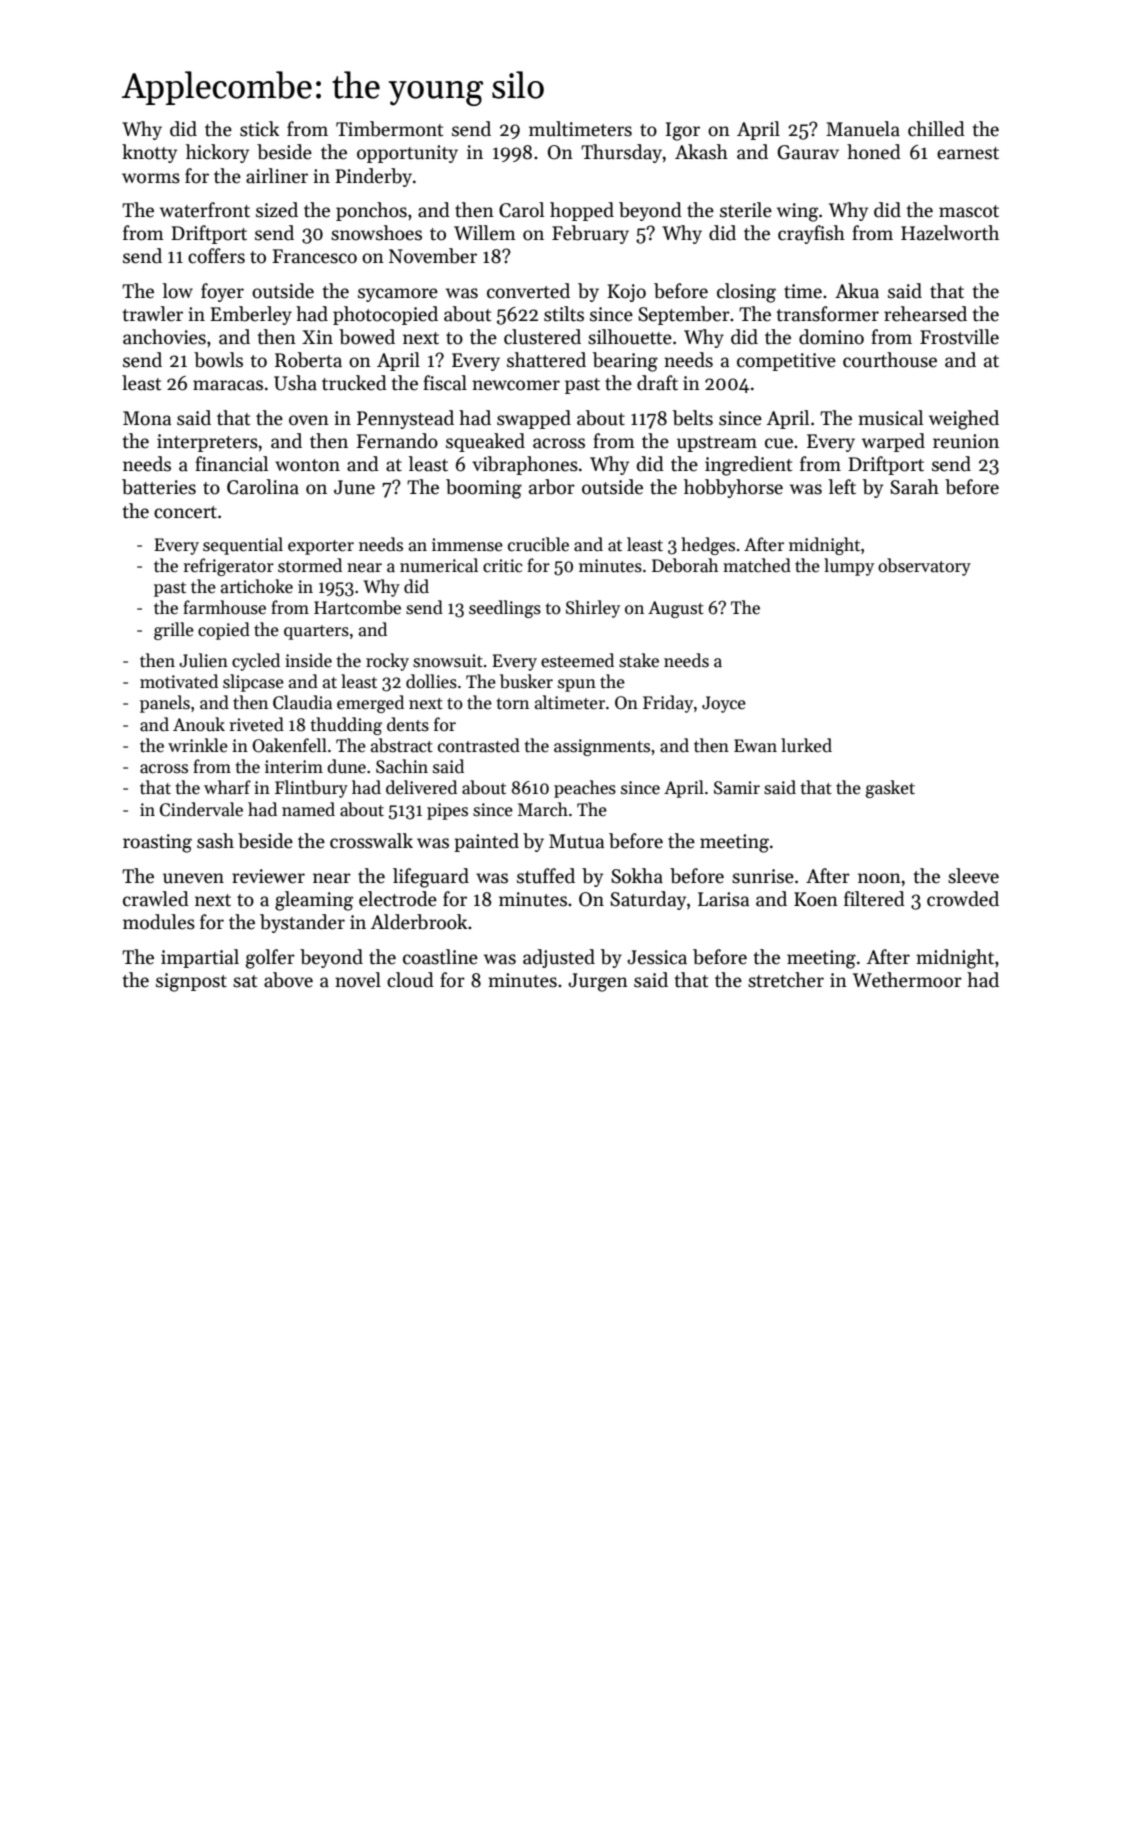  Describe the element at coordinates (685, 565) in the page. I see `Deborah` at that location.
